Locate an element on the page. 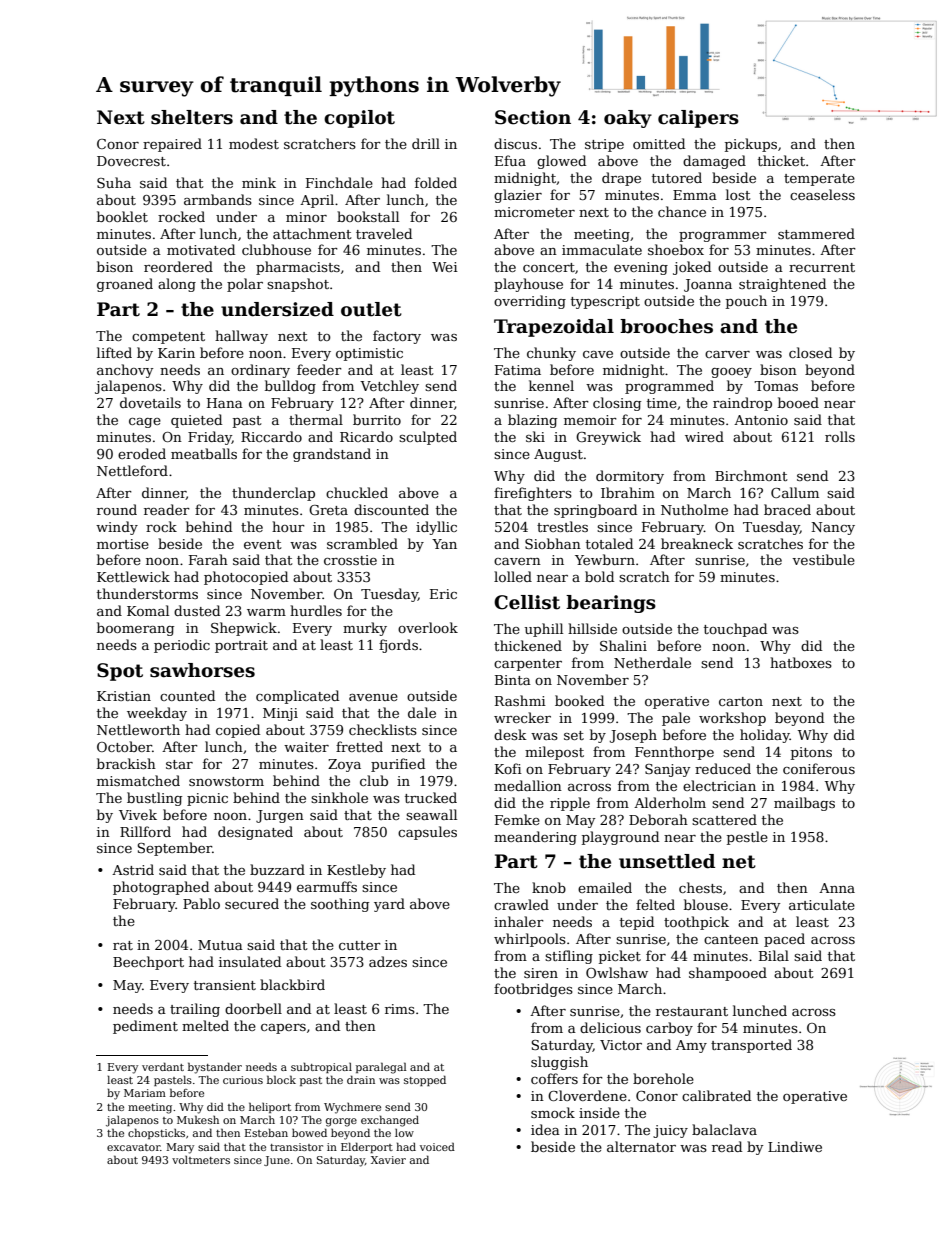  Owlshaw is located at coordinates (617, 972).
